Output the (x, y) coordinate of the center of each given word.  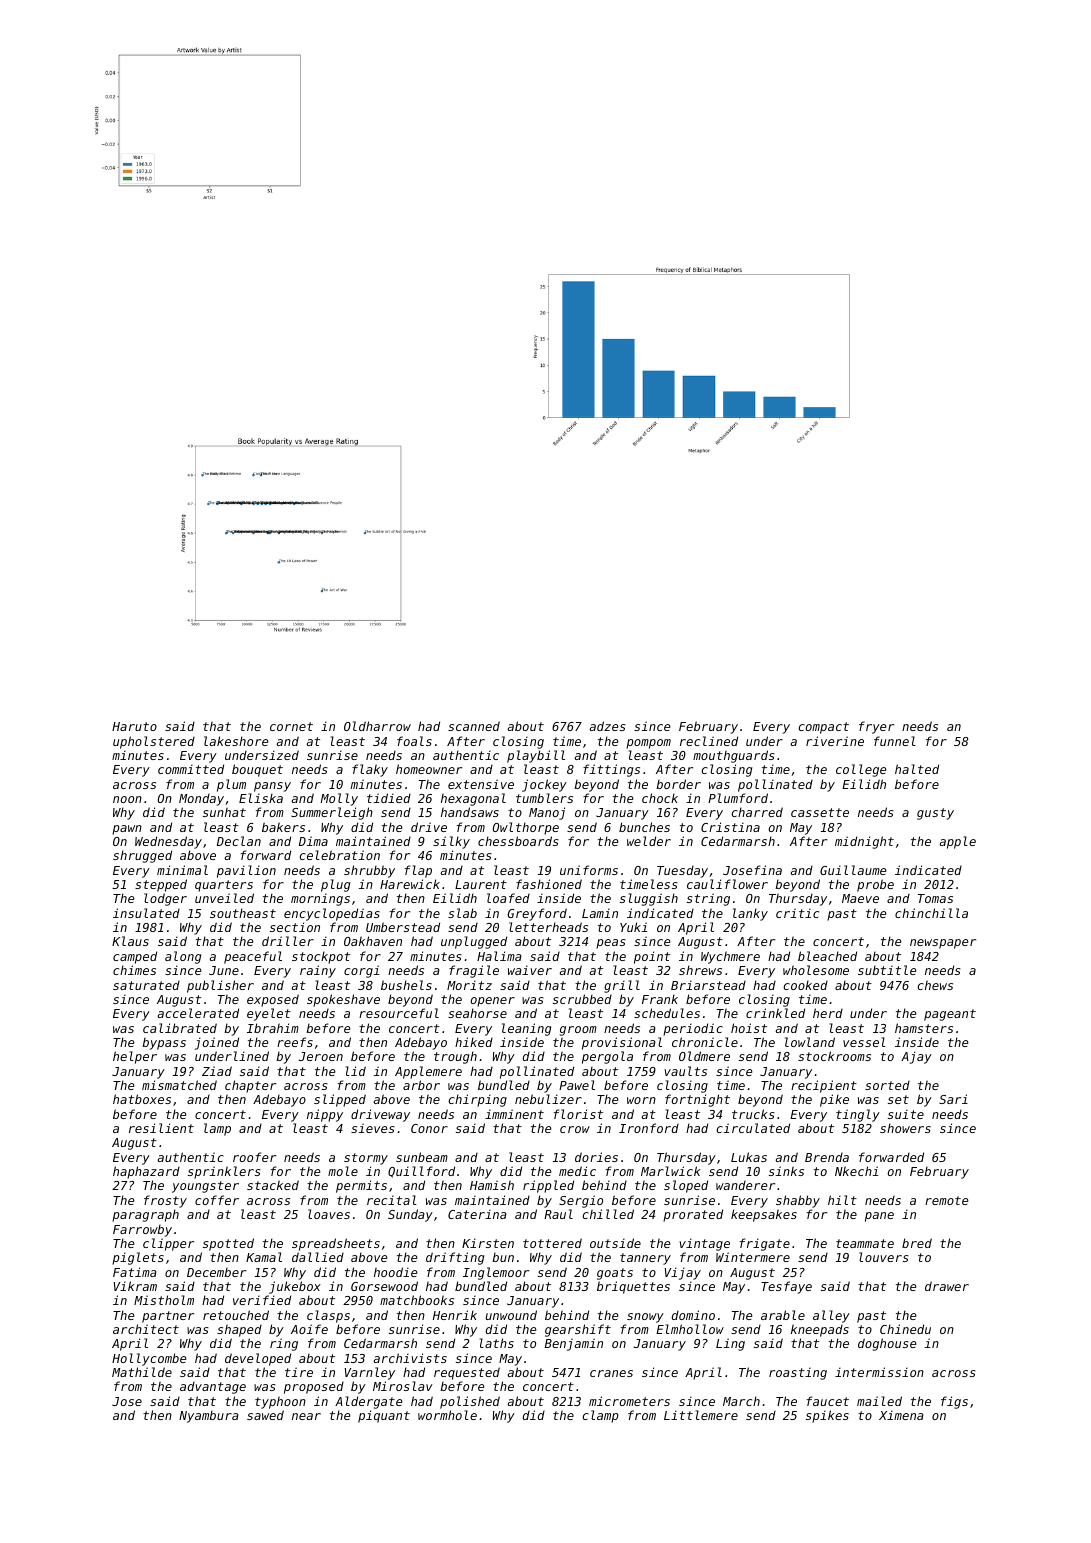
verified (262, 1300)
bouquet (257, 770)
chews (935, 985)
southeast (243, 913)
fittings (611, 770)
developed (258, 1359)
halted (917, 769)
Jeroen (321, 1056)
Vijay (683, 1273)
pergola (607, 1057)
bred (917, 1243)
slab (462, 913)
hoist (749, 1028)
